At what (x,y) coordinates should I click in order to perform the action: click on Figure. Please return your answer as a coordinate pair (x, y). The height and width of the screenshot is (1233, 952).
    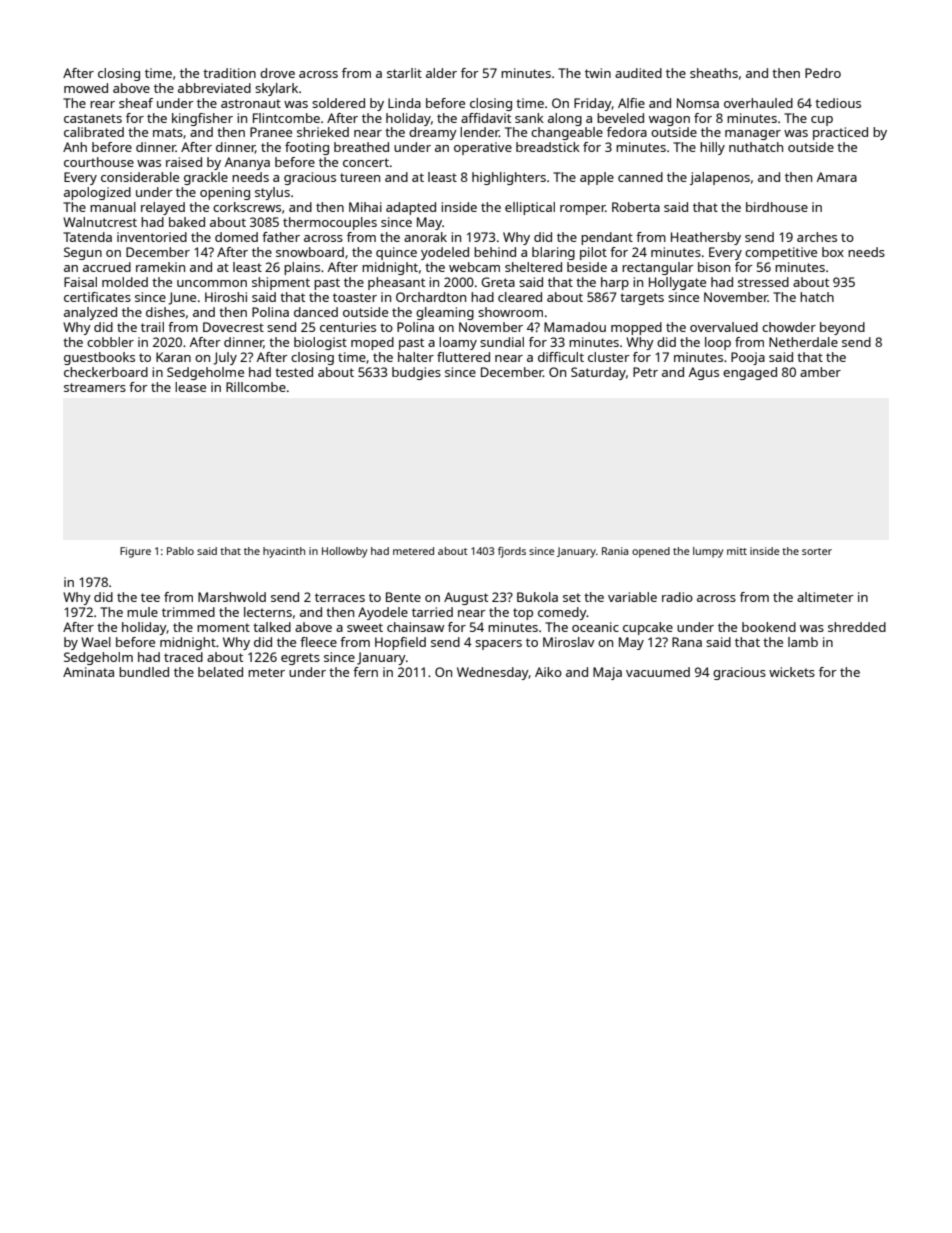
    Looking at the image, I should click on (135, 552).
